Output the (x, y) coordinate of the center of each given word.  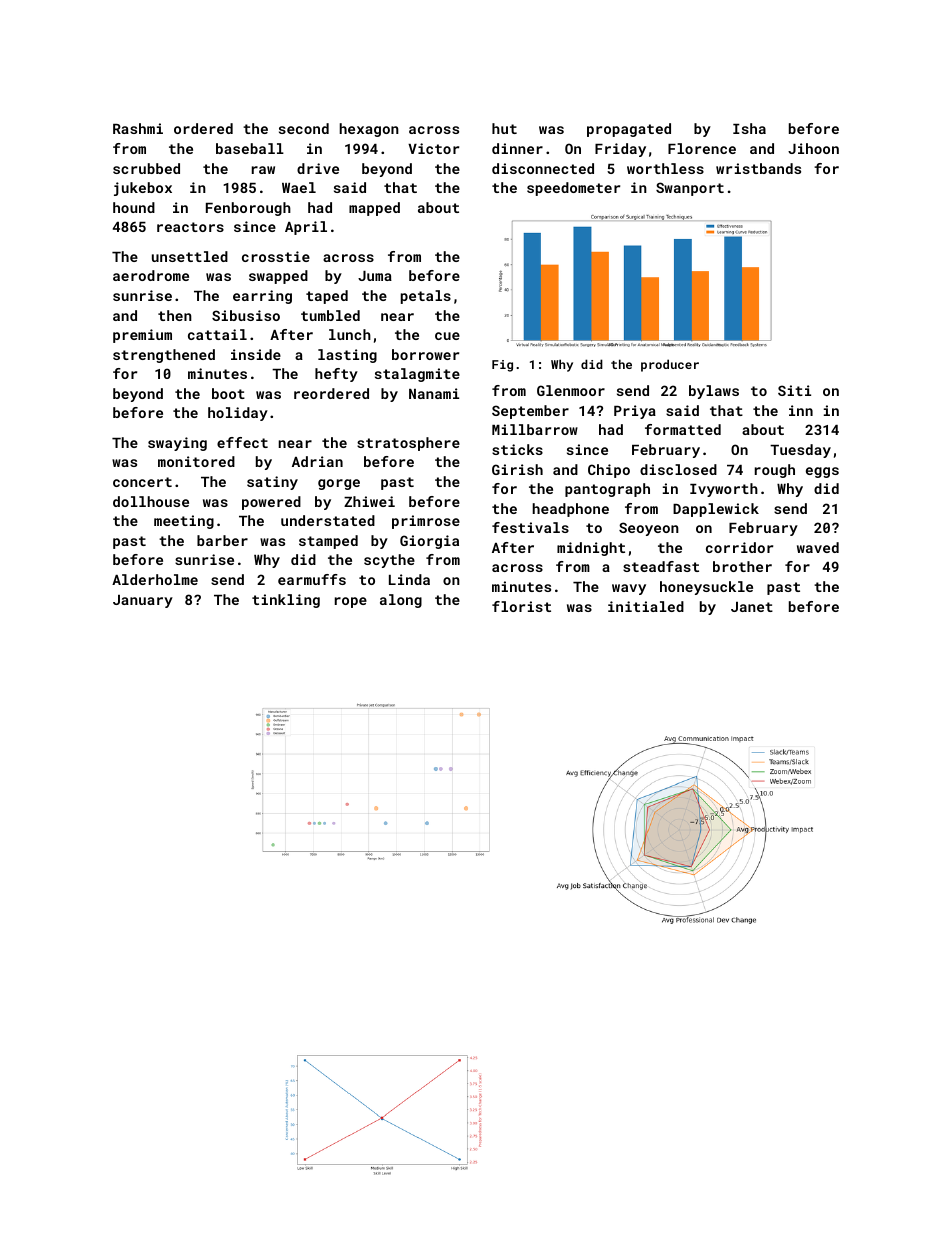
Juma (375, 276)
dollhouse (151, 501)
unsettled (190, 256)
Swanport (690, 189)
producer (670, 365)
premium (142, 336)
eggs (822, 472)
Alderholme (155, 579)
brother (742, 566)
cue (447, 336)
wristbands (758, 168)
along (401, 601)
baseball (250, 148)
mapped (374, 209)
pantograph (607, 490)
